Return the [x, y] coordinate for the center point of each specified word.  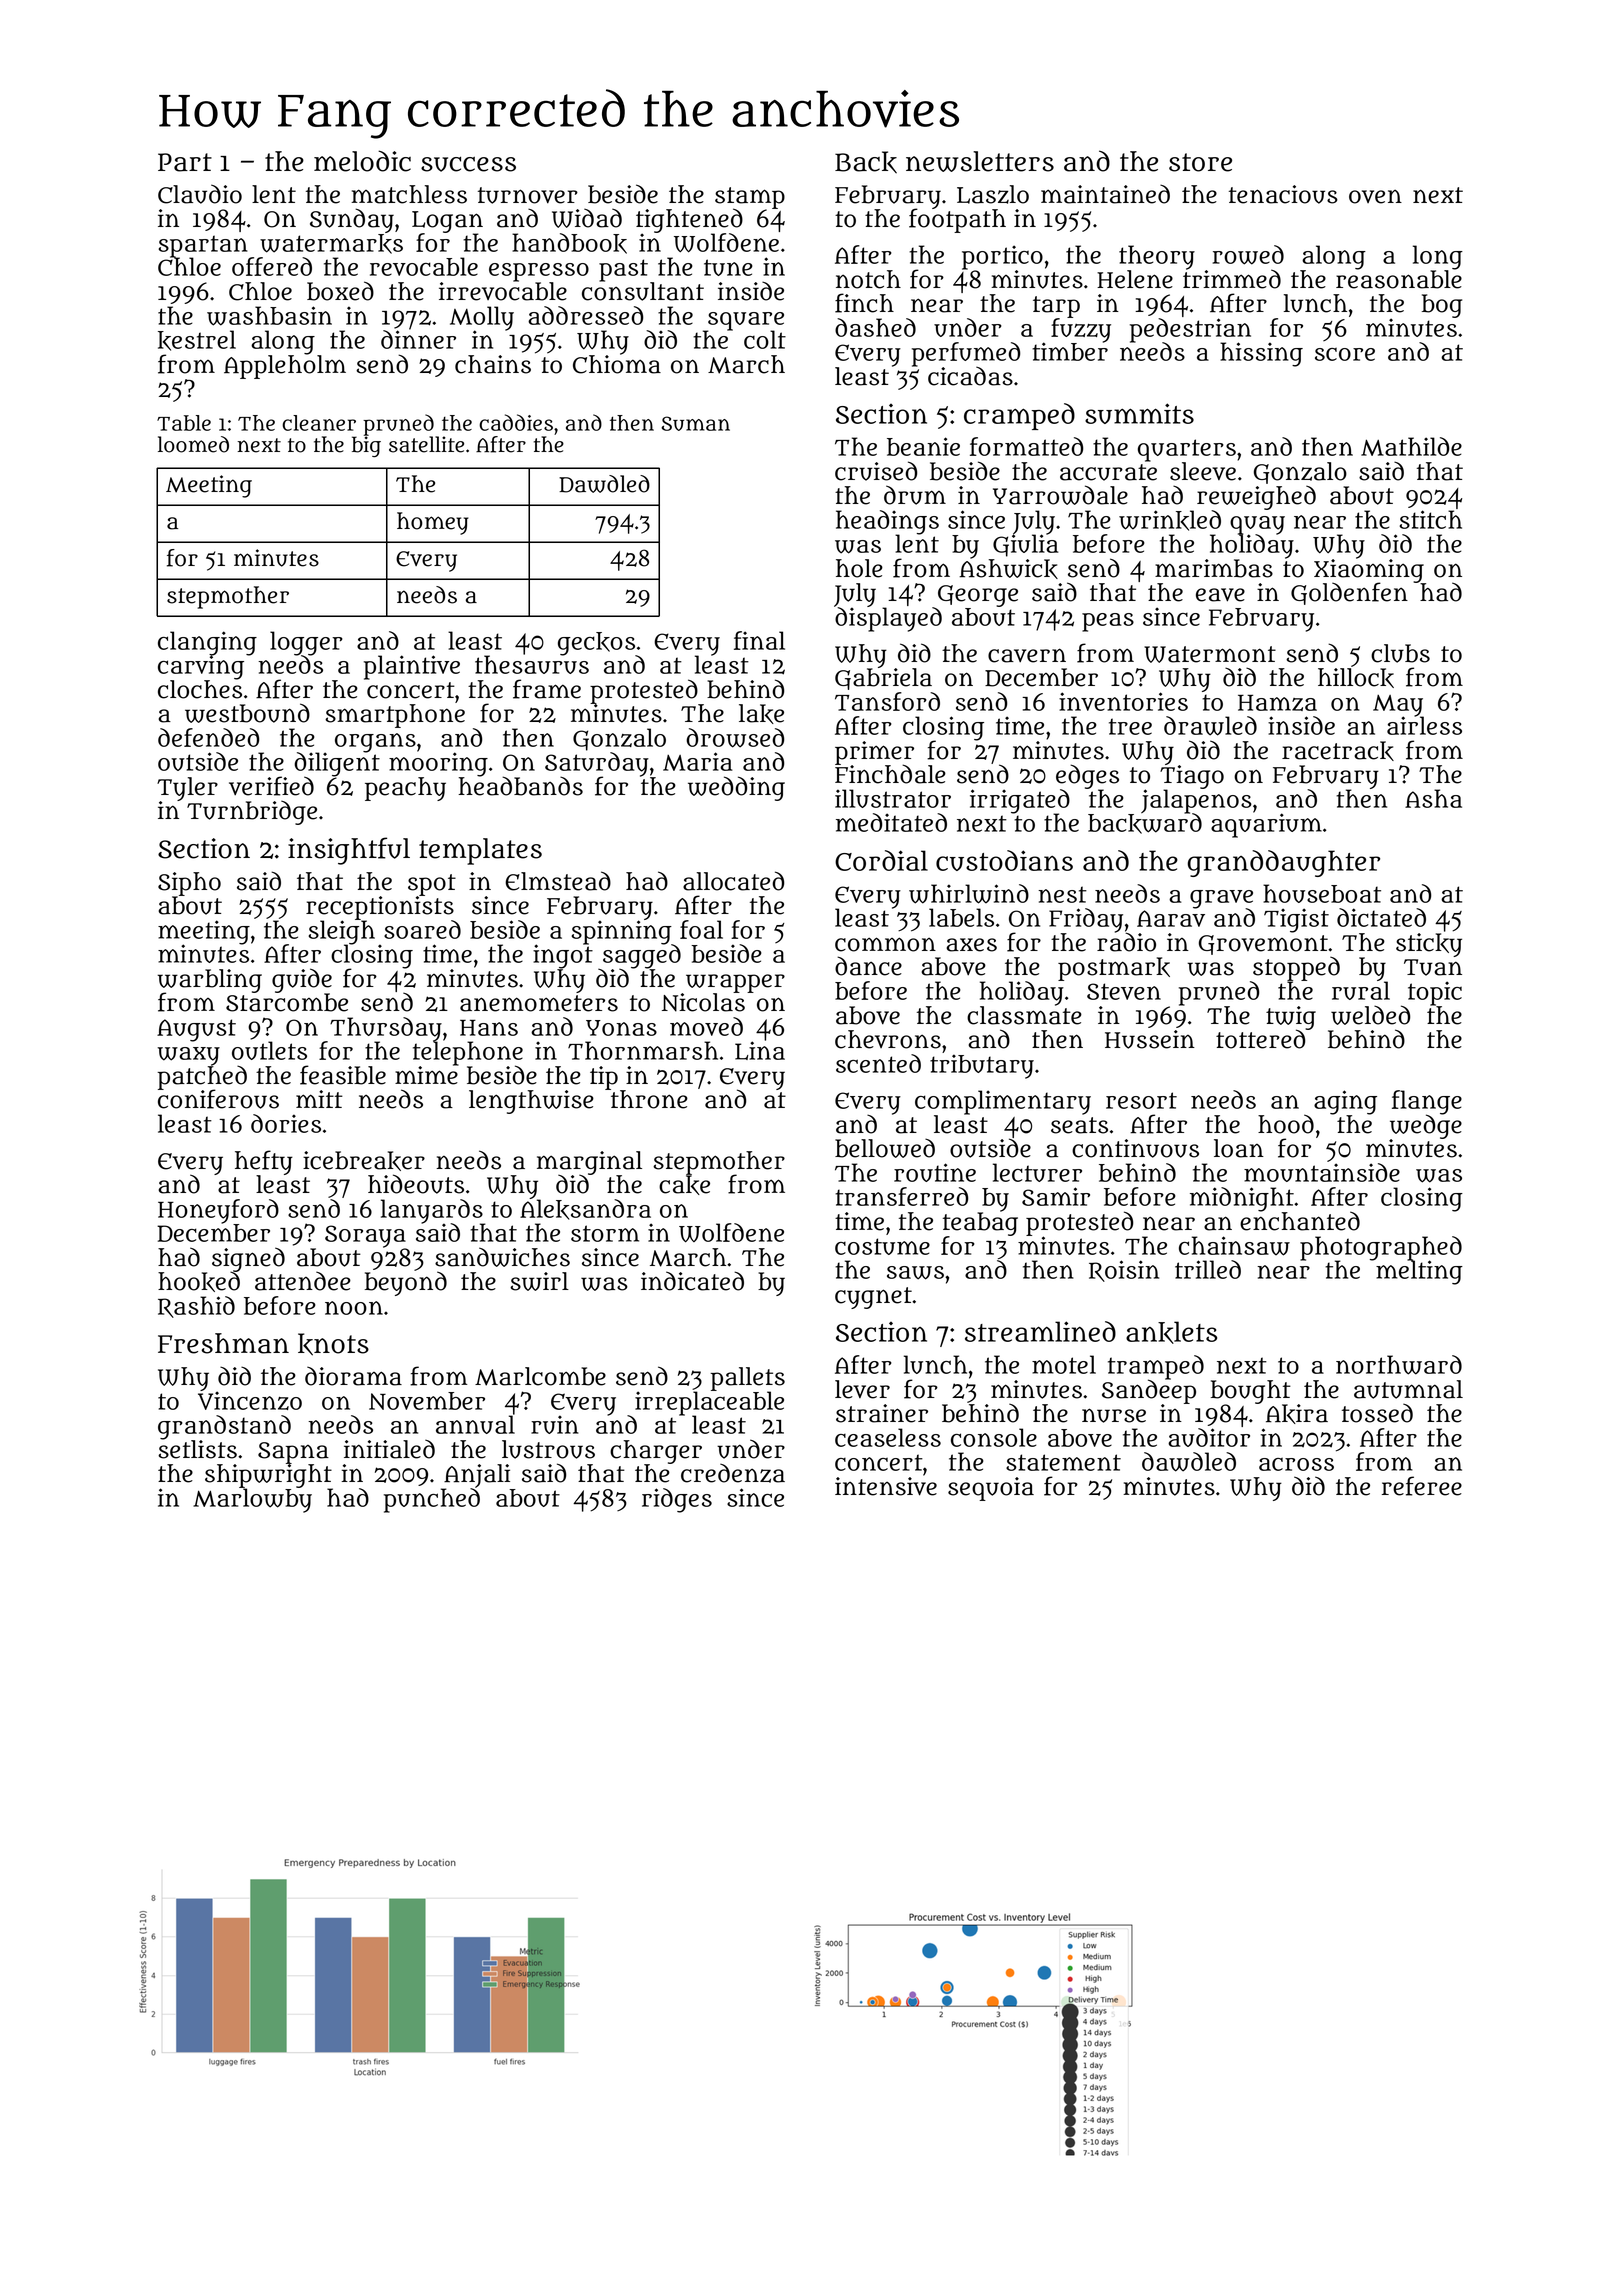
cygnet [873, 1298]
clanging [207, 643]
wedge [1426, 1127]
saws [915, 1273]
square [746, 321]
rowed [1248, 255]
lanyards [432, 1211]
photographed [1381, 1248]
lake [761, 714]
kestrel [197, 340]
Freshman [223, 1343]
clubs [1400, 653]
